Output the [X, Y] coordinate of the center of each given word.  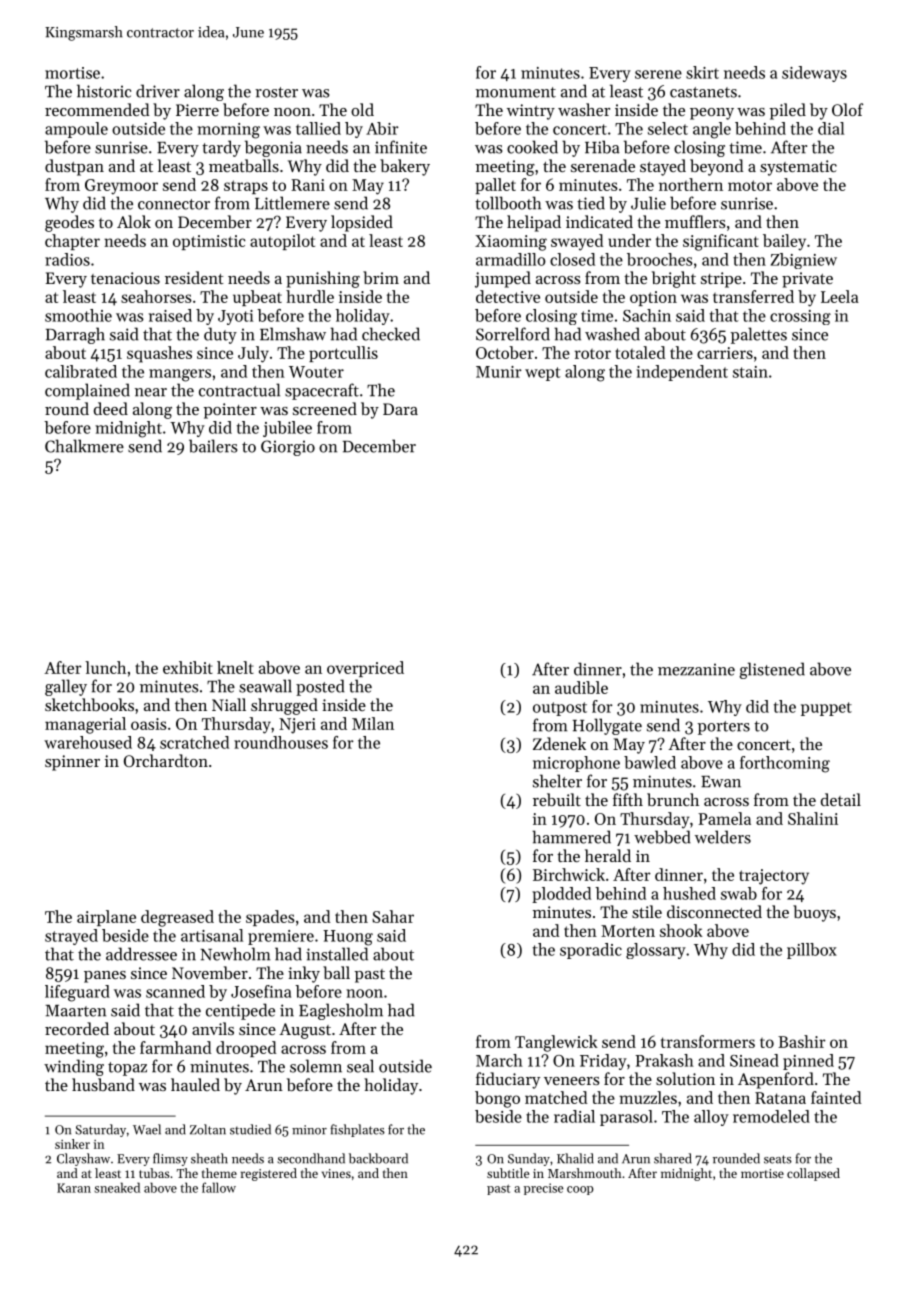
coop [580, 1190]
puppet [826, 709]
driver [158, 91]
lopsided [362, 223]
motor [750, 185]
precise [543, 1189]
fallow [219, 1187]
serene [658, 74]
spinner [72, 763]
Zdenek [559, 743]
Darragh [75, 335]
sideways [814, 74]
